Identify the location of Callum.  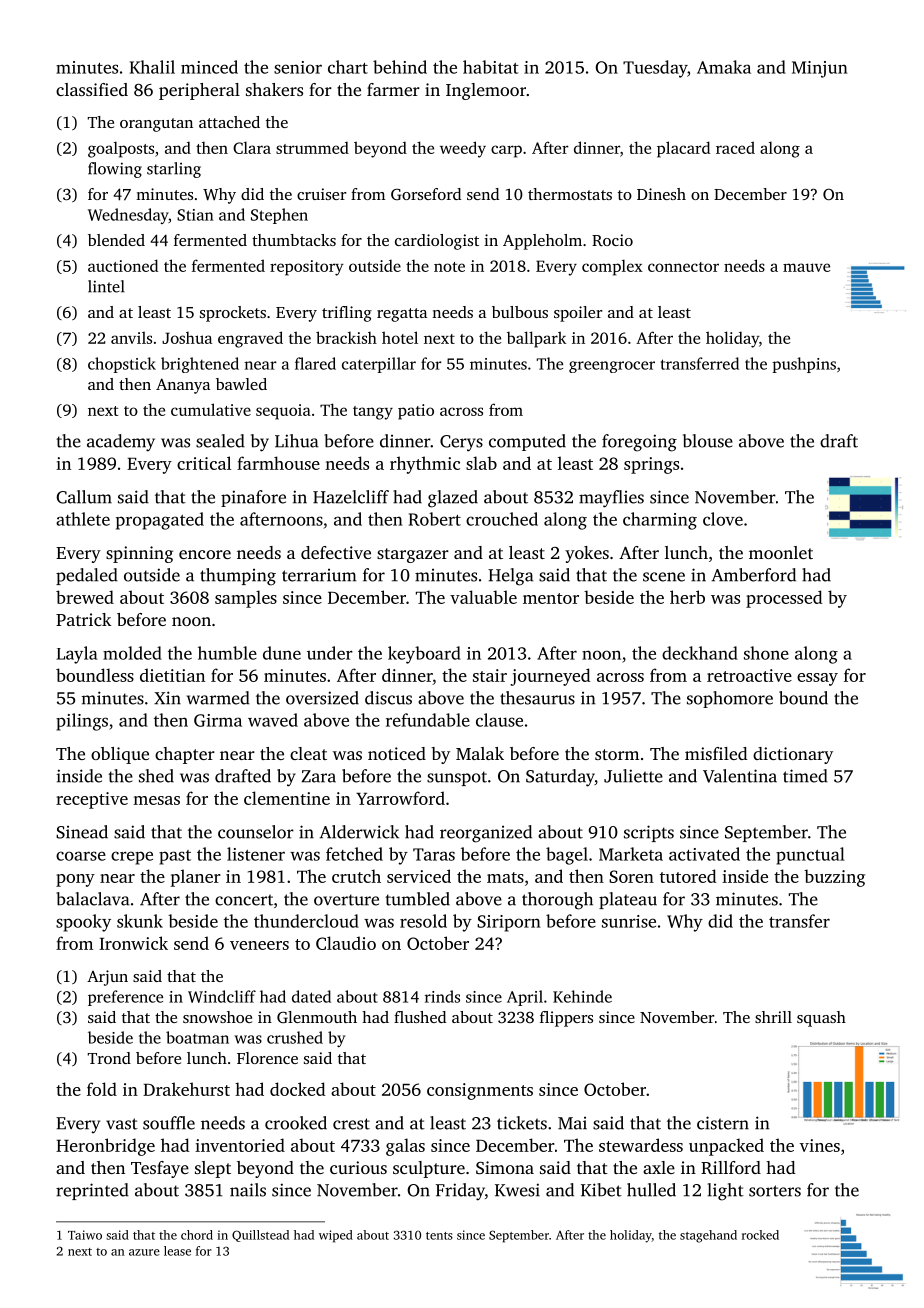
(84, 497).
